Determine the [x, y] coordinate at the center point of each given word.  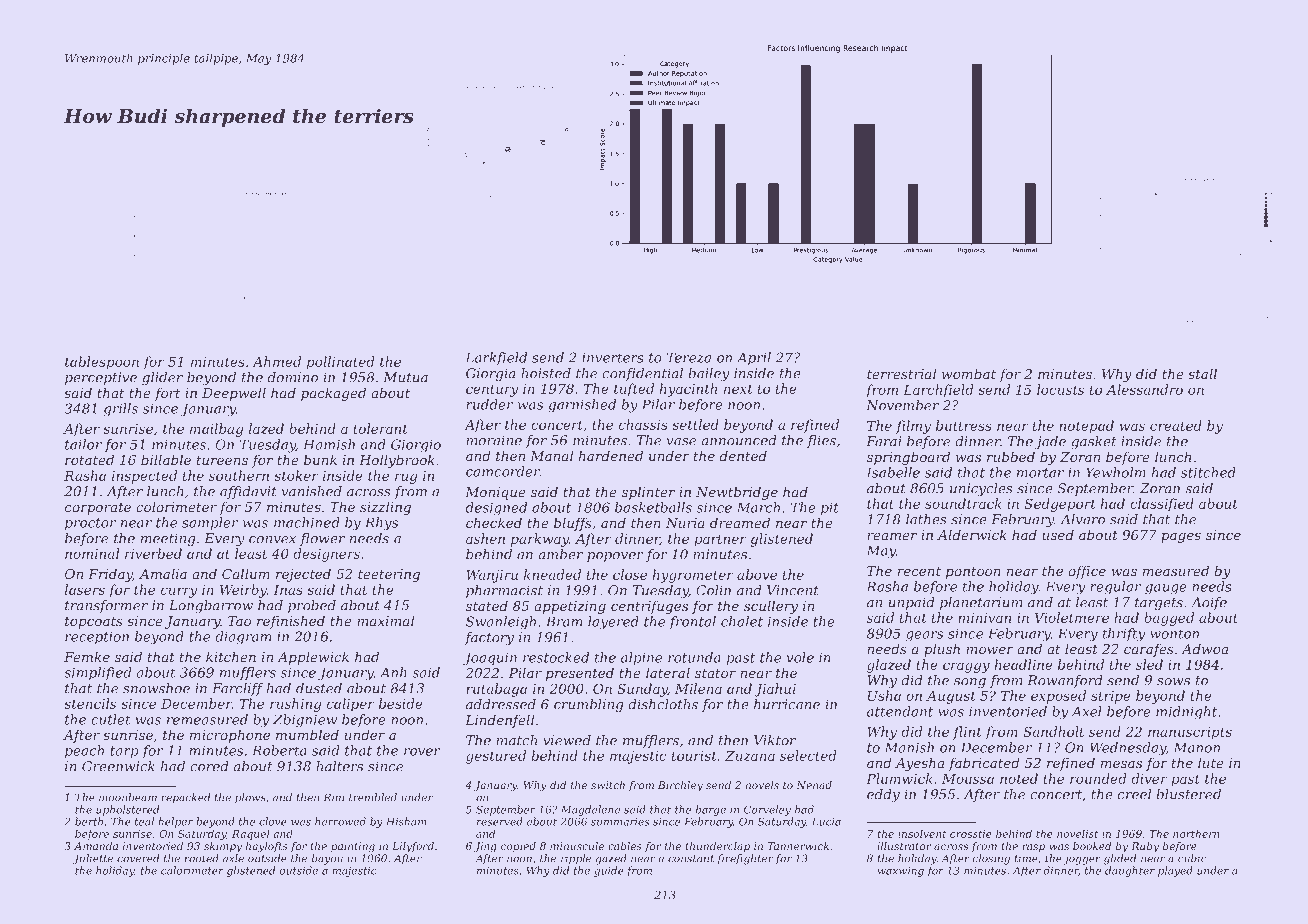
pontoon [973, 573]
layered [613, 623]
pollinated [340, 363]
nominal [92, 553]
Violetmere [1072, 617]
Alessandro [1144, 389]
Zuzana [750, 756]
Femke [87, 656]
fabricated [984, 764]
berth [89, 821]
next [738, 389]
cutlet [110, 719]
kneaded [552, 574]
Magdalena [590, 810]
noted [1019, 778]
